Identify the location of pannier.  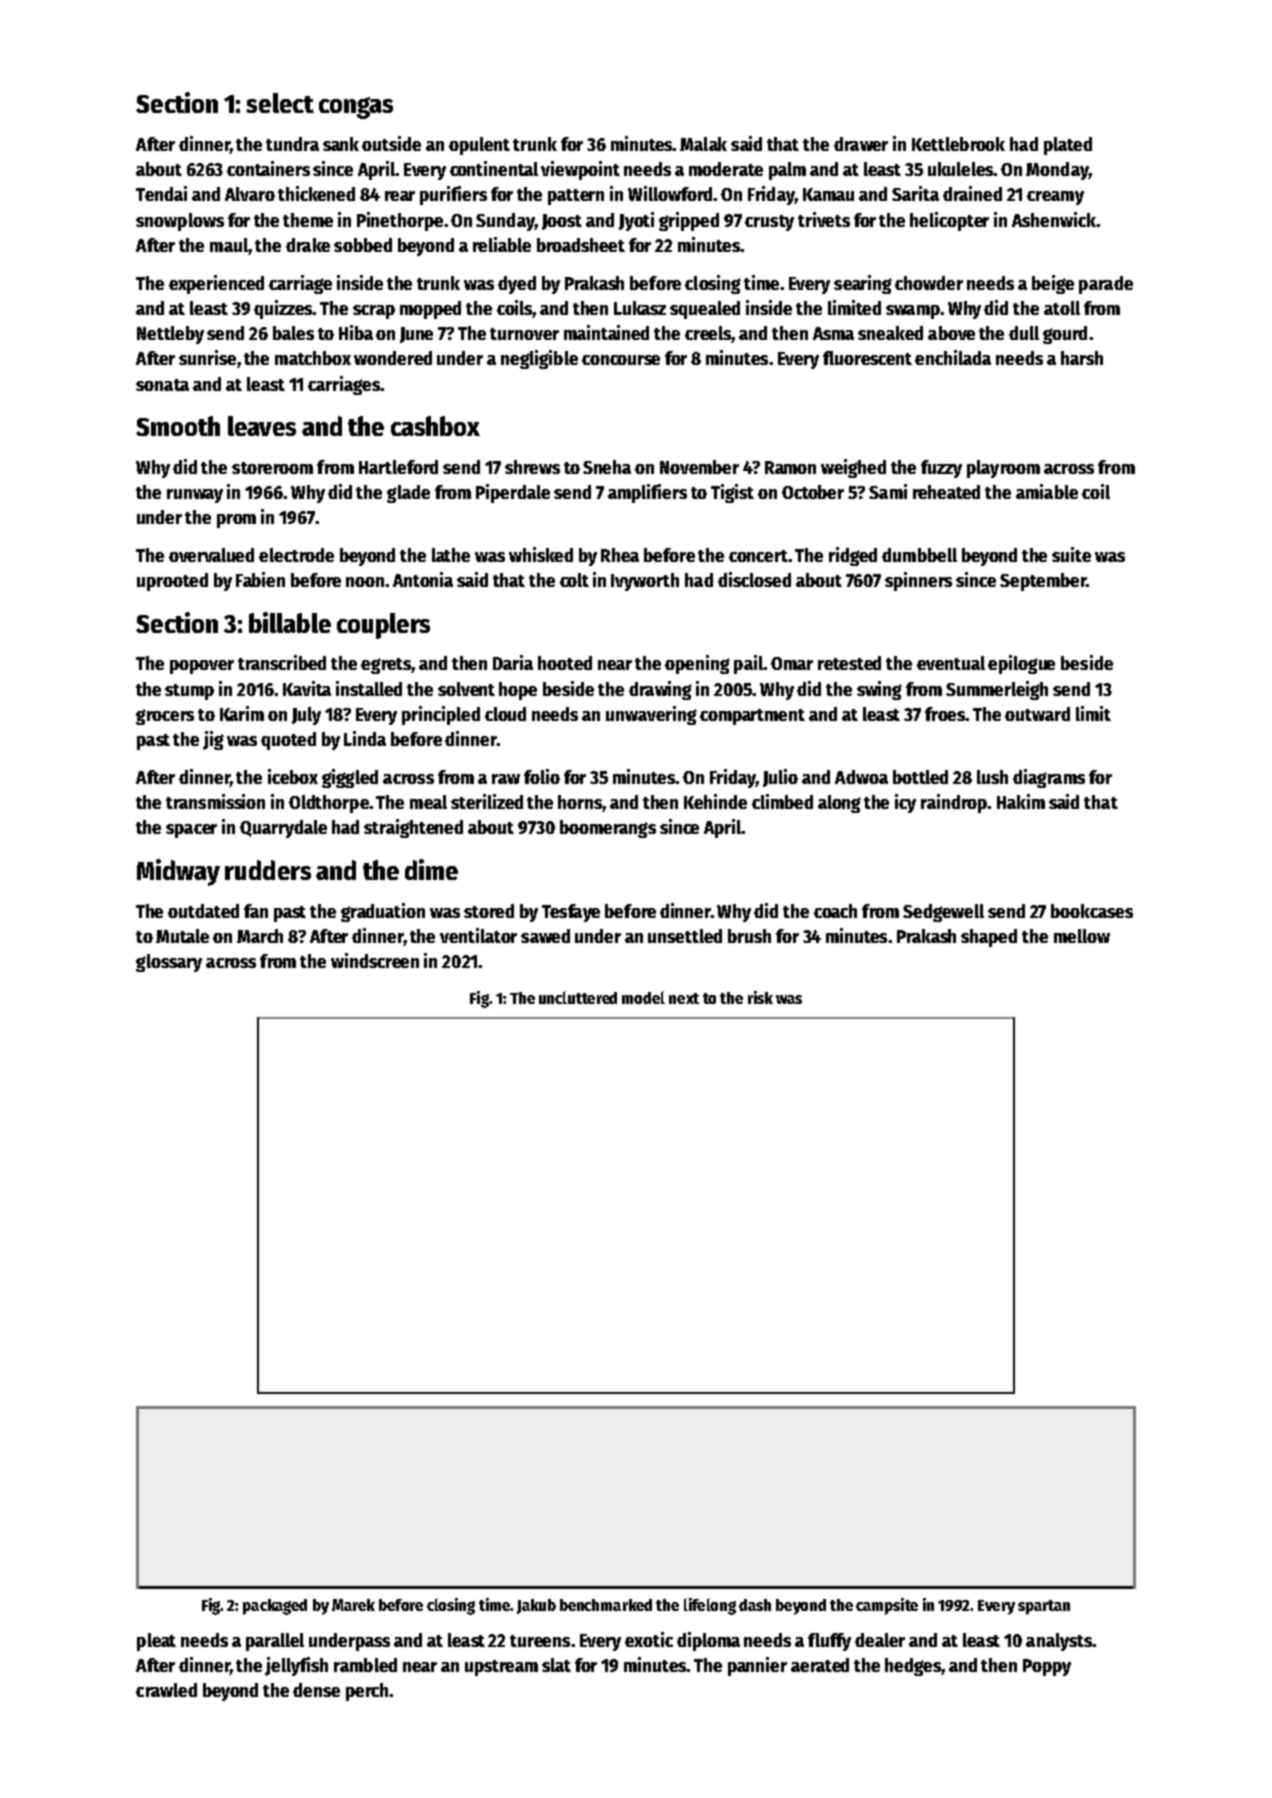
(757, 1666).
